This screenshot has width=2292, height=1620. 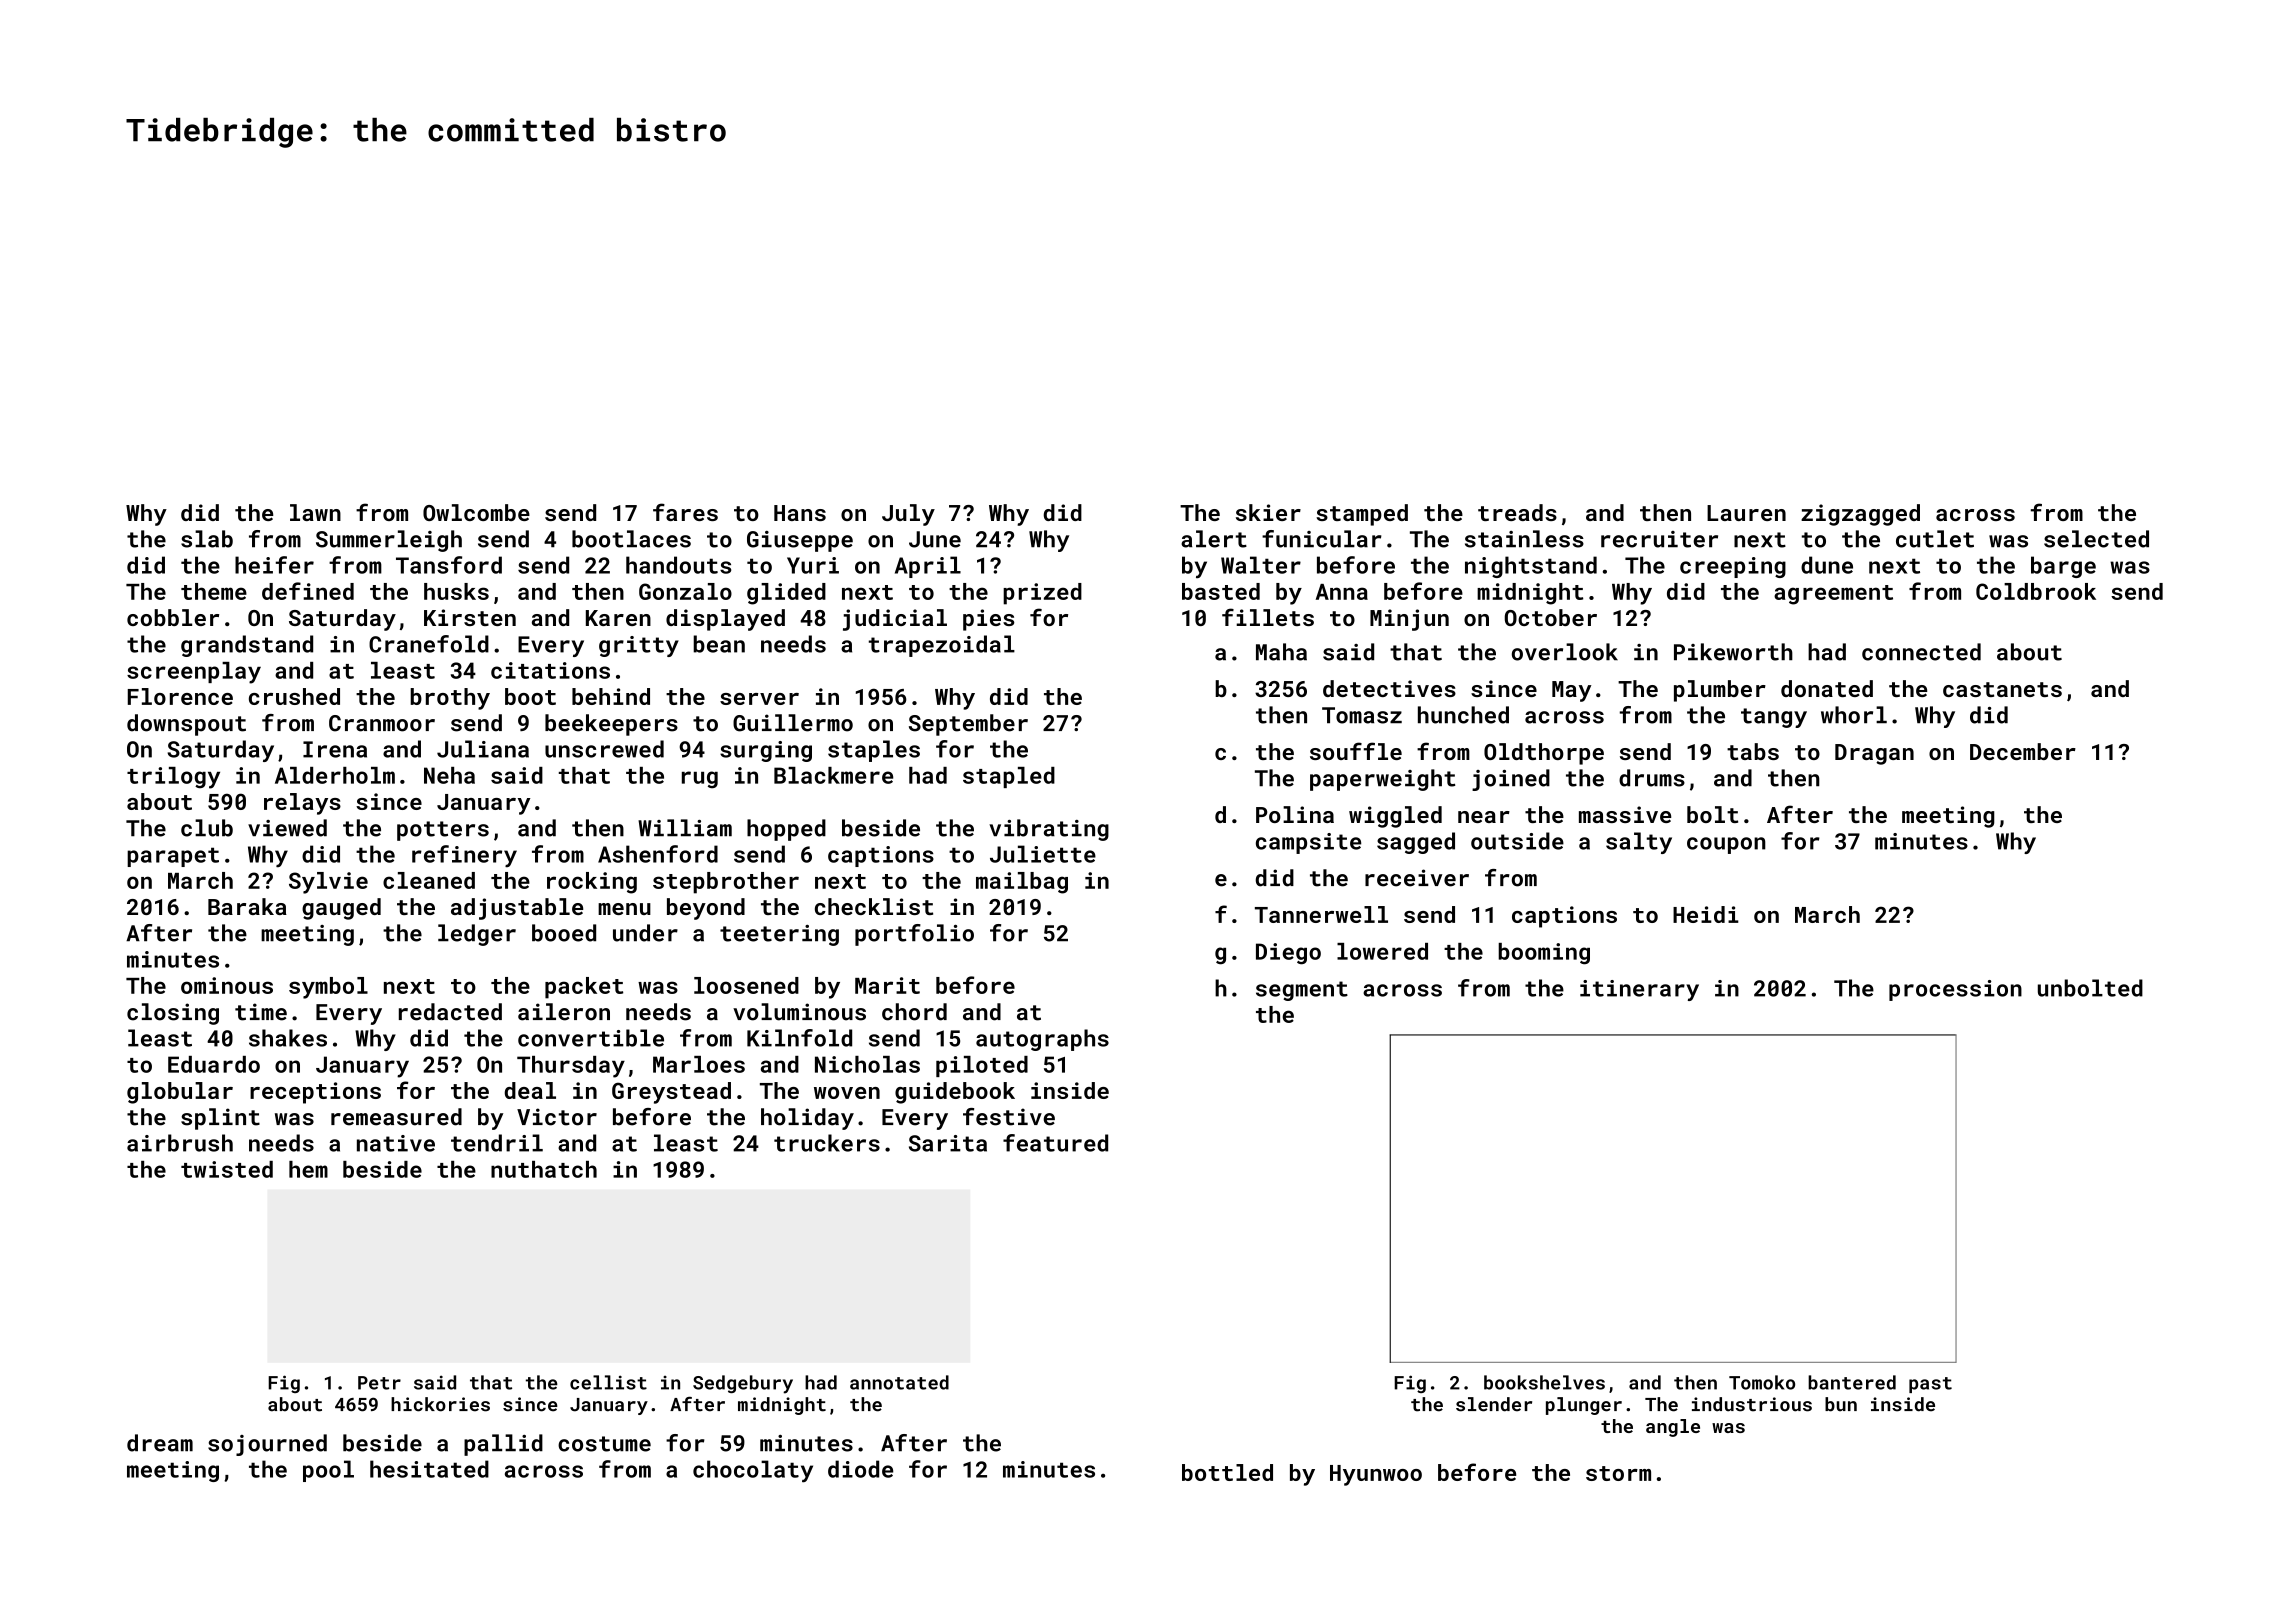 I want to click on featured, so click(x=1055, y=1143).
